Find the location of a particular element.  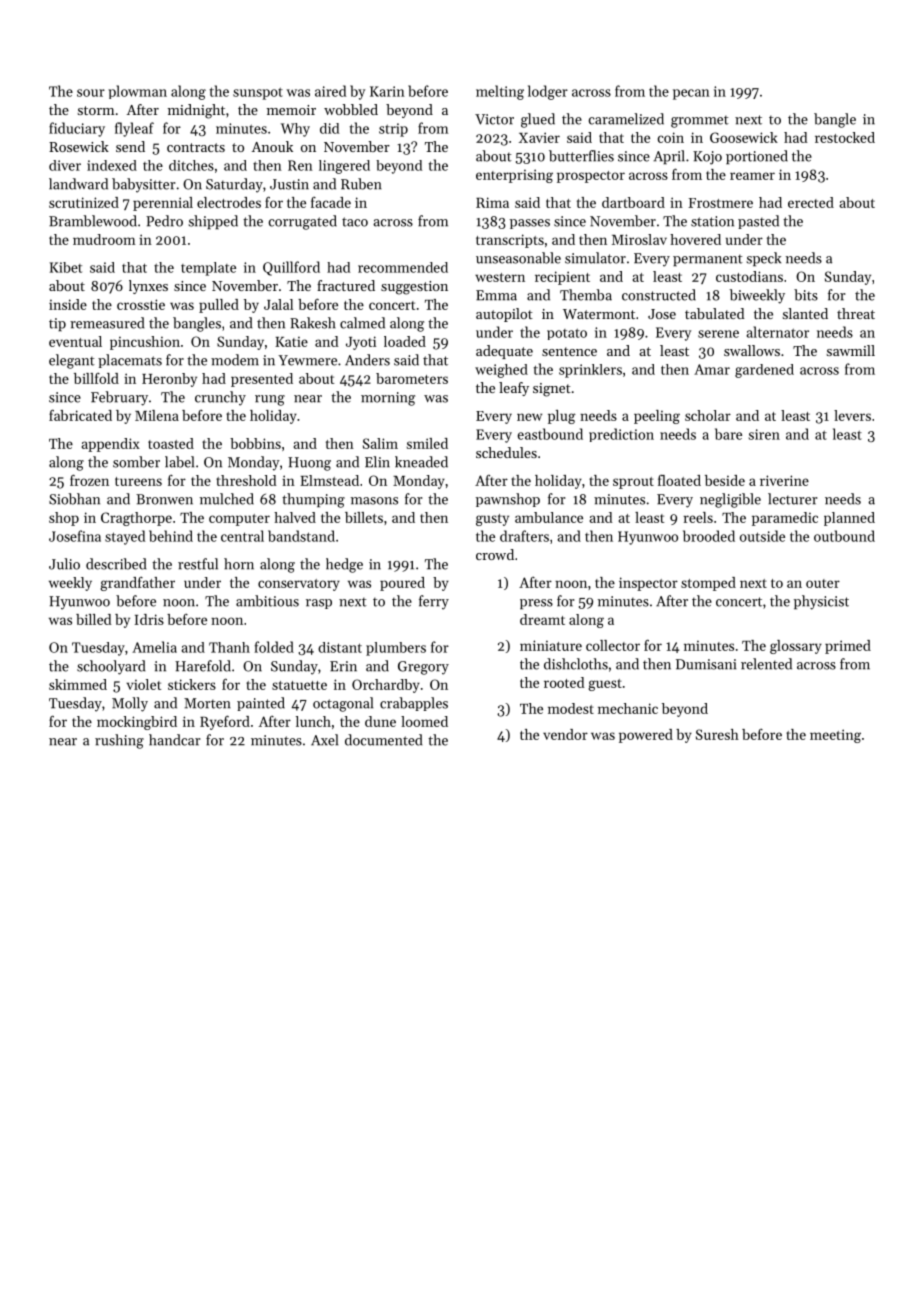

pecan is located at coordinates (691, 94).
